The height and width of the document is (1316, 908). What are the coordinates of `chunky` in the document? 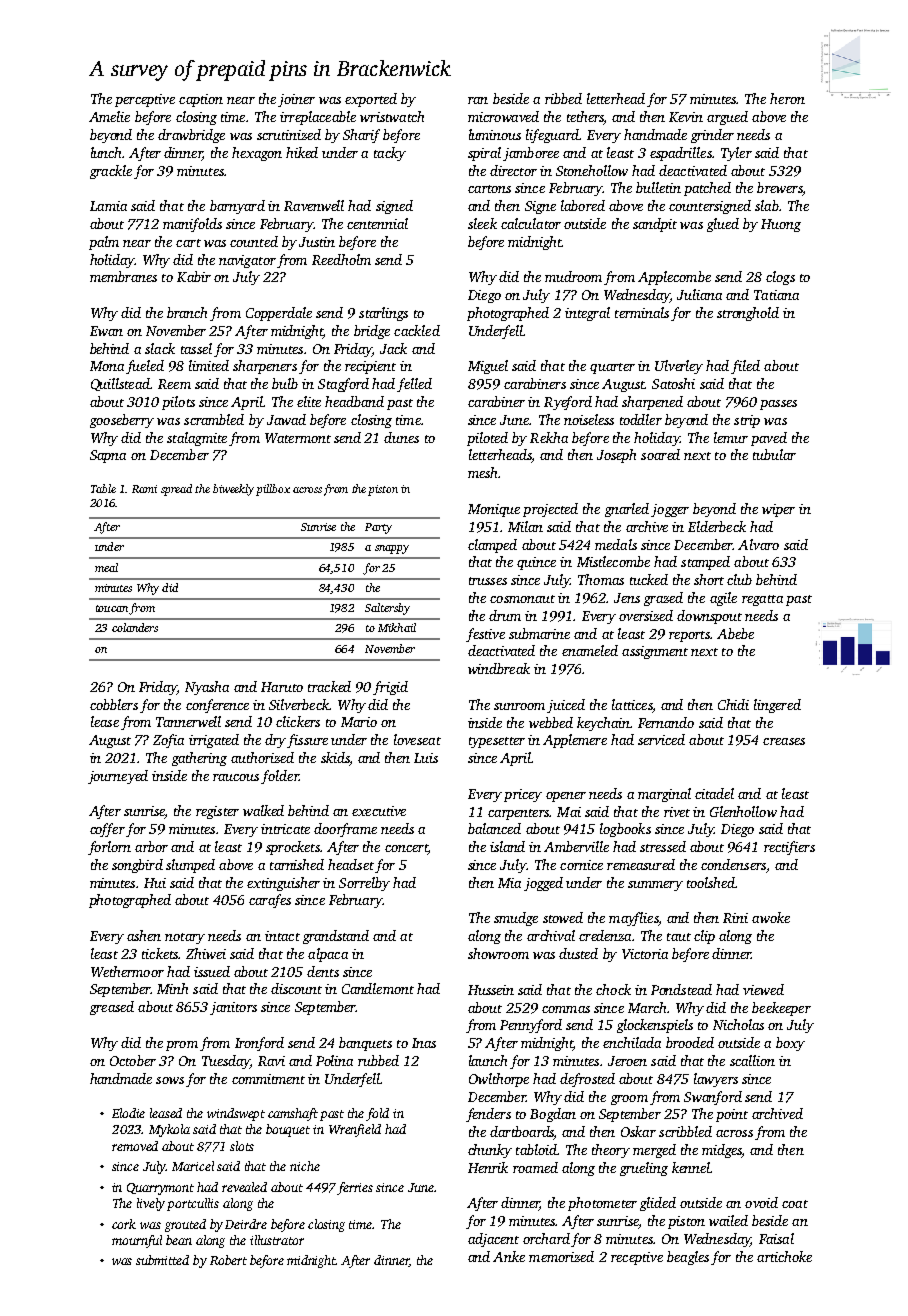 It's located at (490, 1151).
